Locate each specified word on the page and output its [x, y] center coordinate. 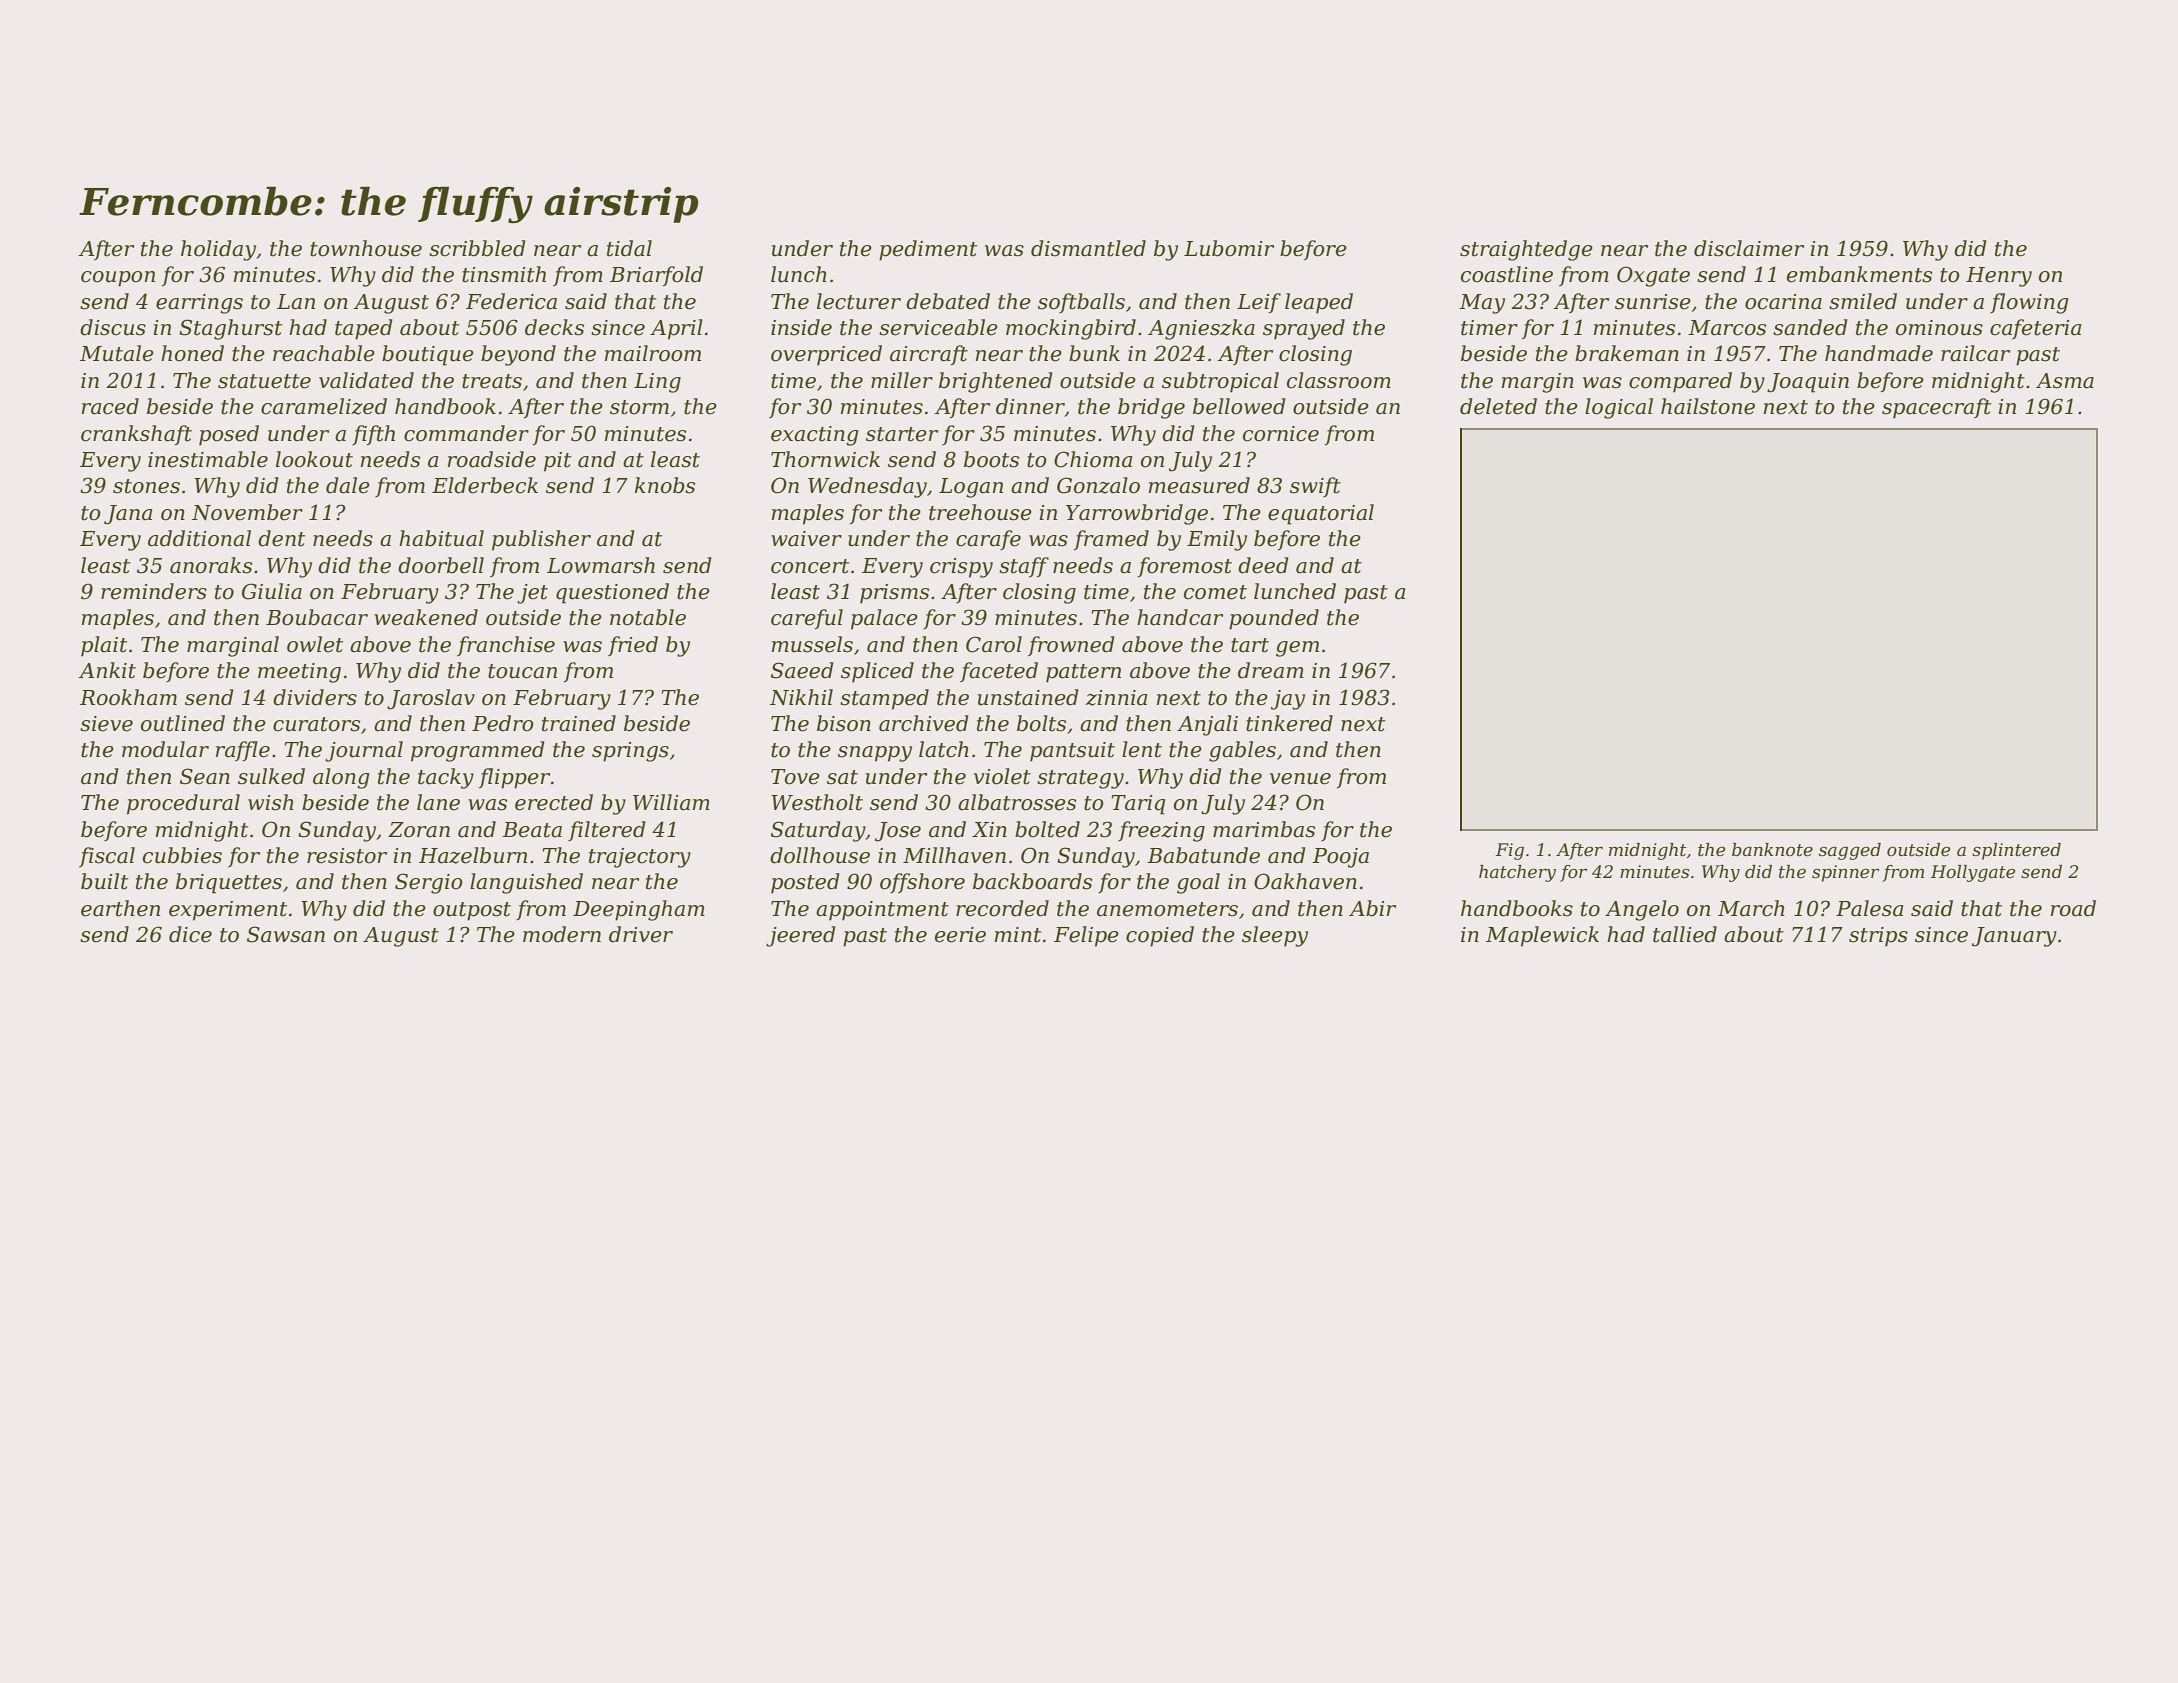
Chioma [1093, 459]
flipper [514, 778]
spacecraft [1936, 408]
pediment [928, 250]
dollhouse [820, 855]
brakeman [1627, 353]
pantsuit [1072, 752]
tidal [629, 248]
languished [526, 883]
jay [1288, 700]
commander [466, 433]
